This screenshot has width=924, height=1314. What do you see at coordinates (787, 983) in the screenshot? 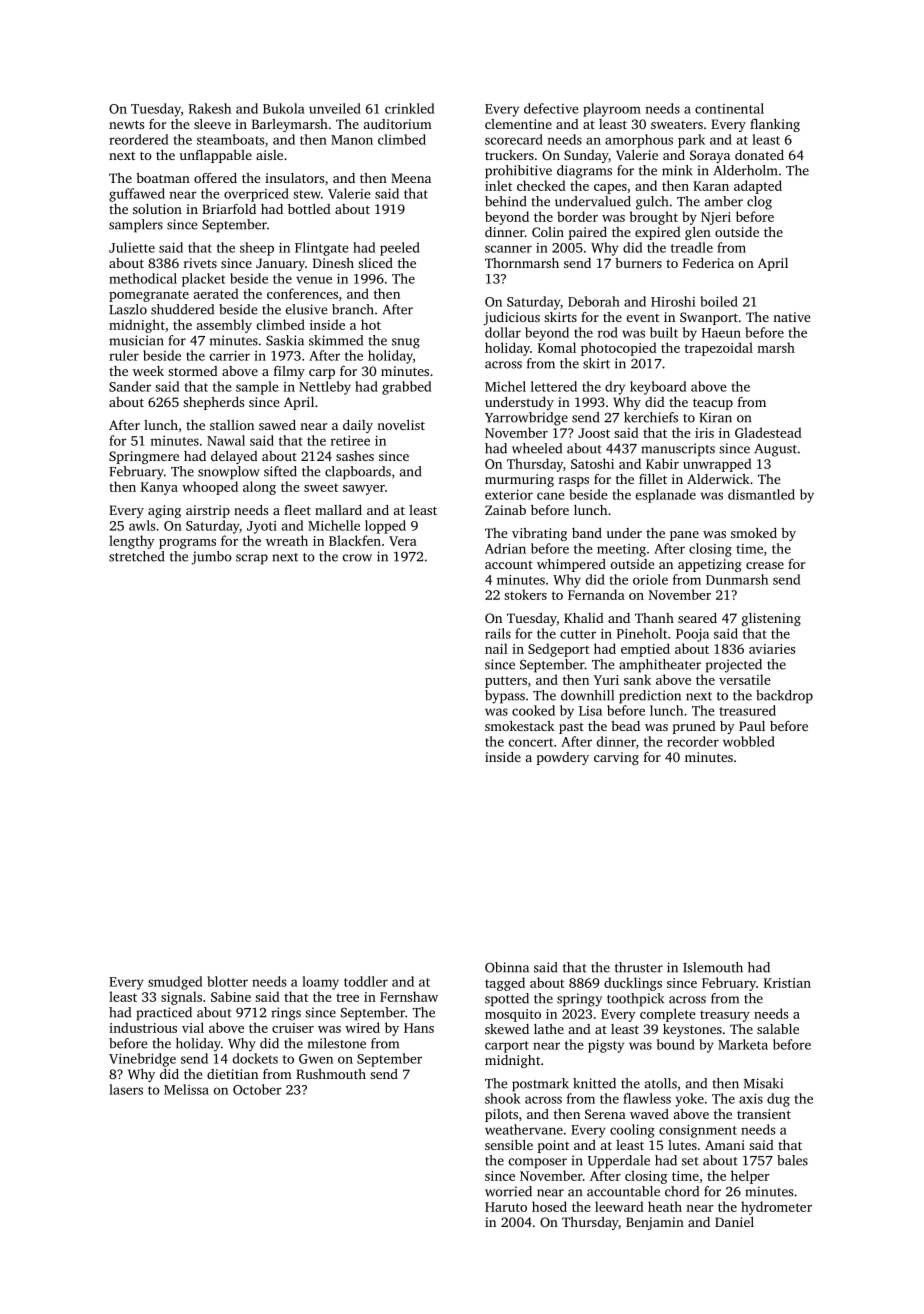
I see `Kristian` at bounding box center [787, 983].
